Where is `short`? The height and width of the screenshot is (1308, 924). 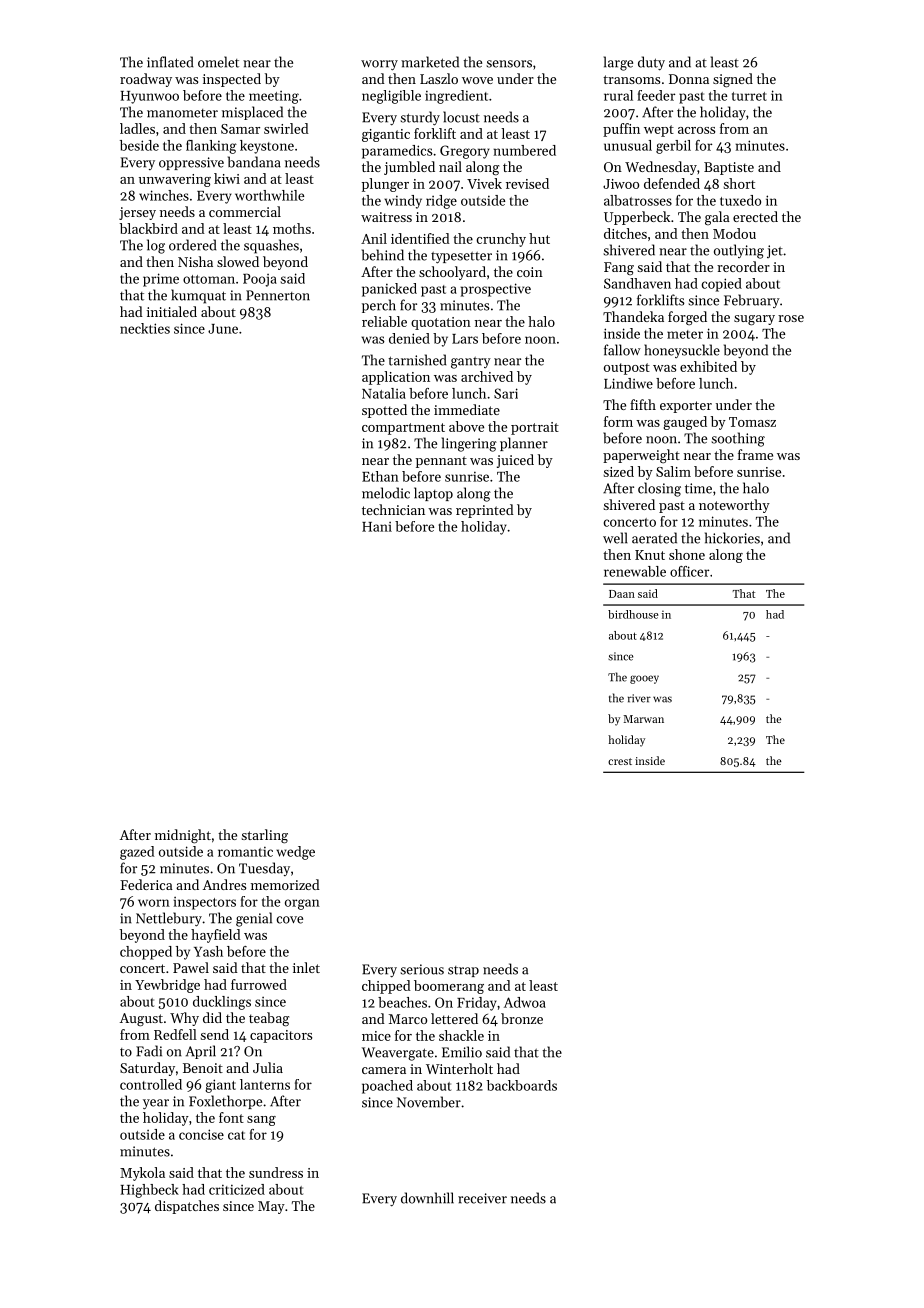
short is located at coordinates (739, 183).
